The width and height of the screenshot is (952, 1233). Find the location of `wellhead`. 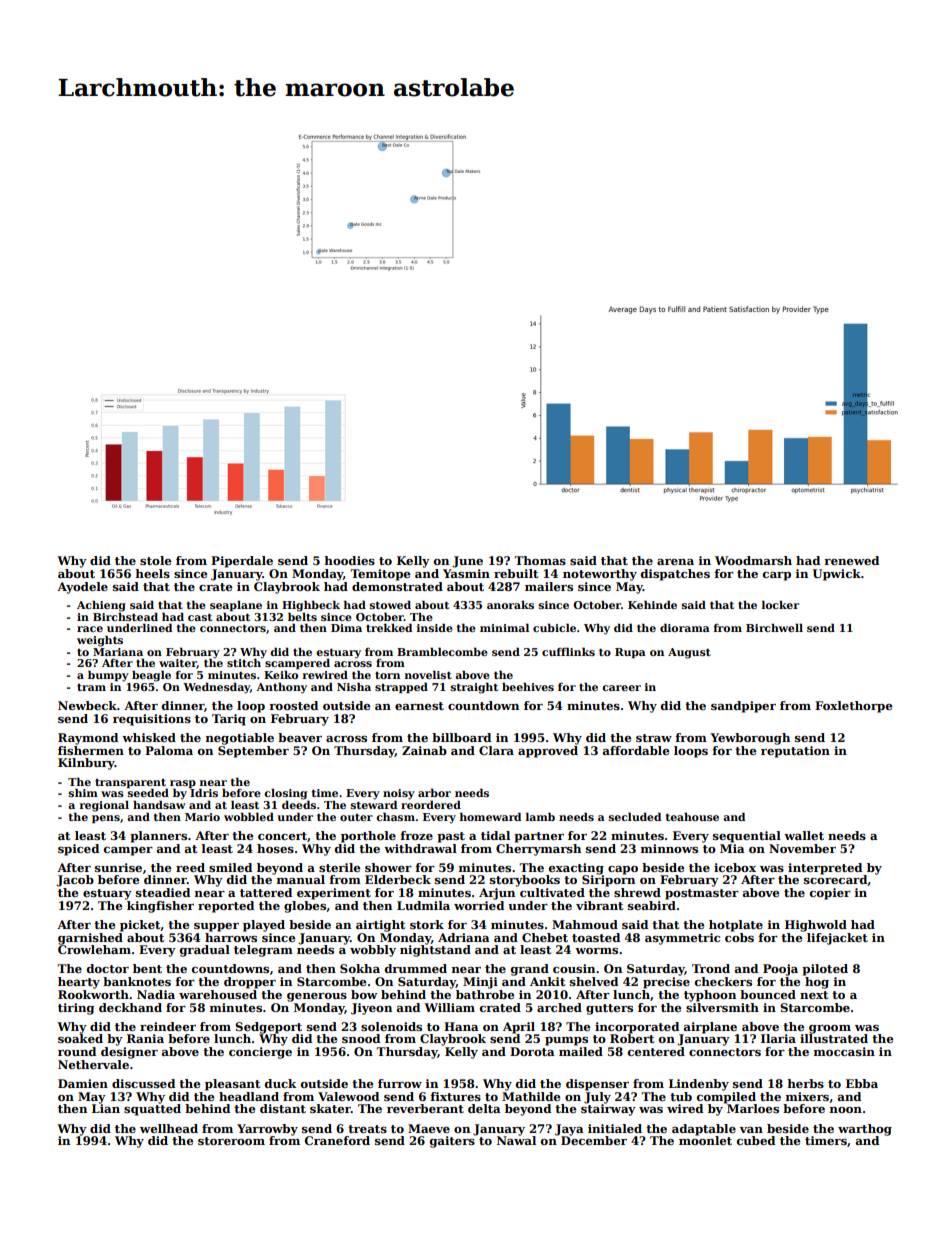

wellhead is located at coordinates (169, 1128).
